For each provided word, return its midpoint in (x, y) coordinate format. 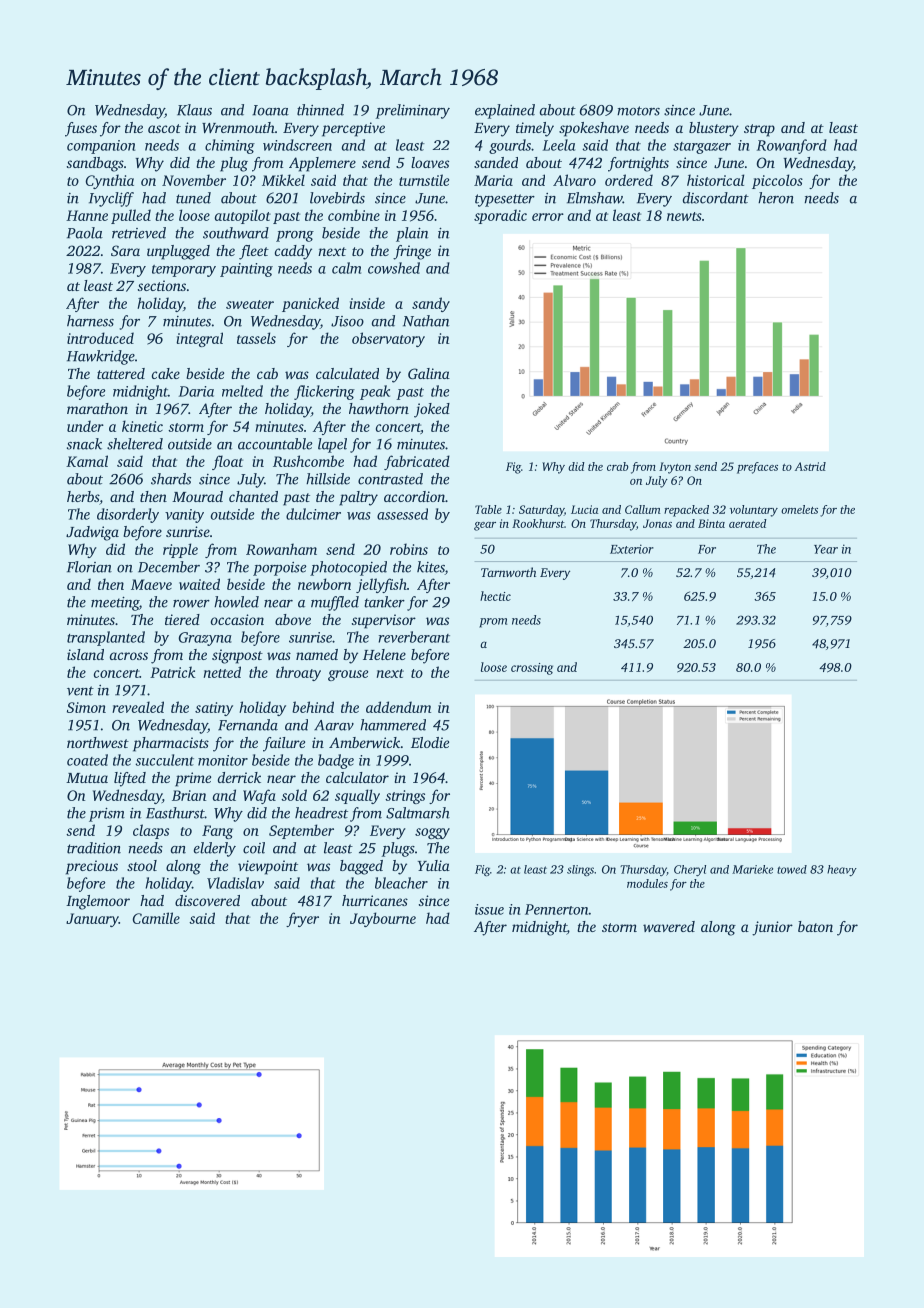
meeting (115, 604)
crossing (532, 669)
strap (759, 130)
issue (489, 909)
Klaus (194, 110)
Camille (156, 918)
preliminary (413, 111)
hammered (393, 725)
